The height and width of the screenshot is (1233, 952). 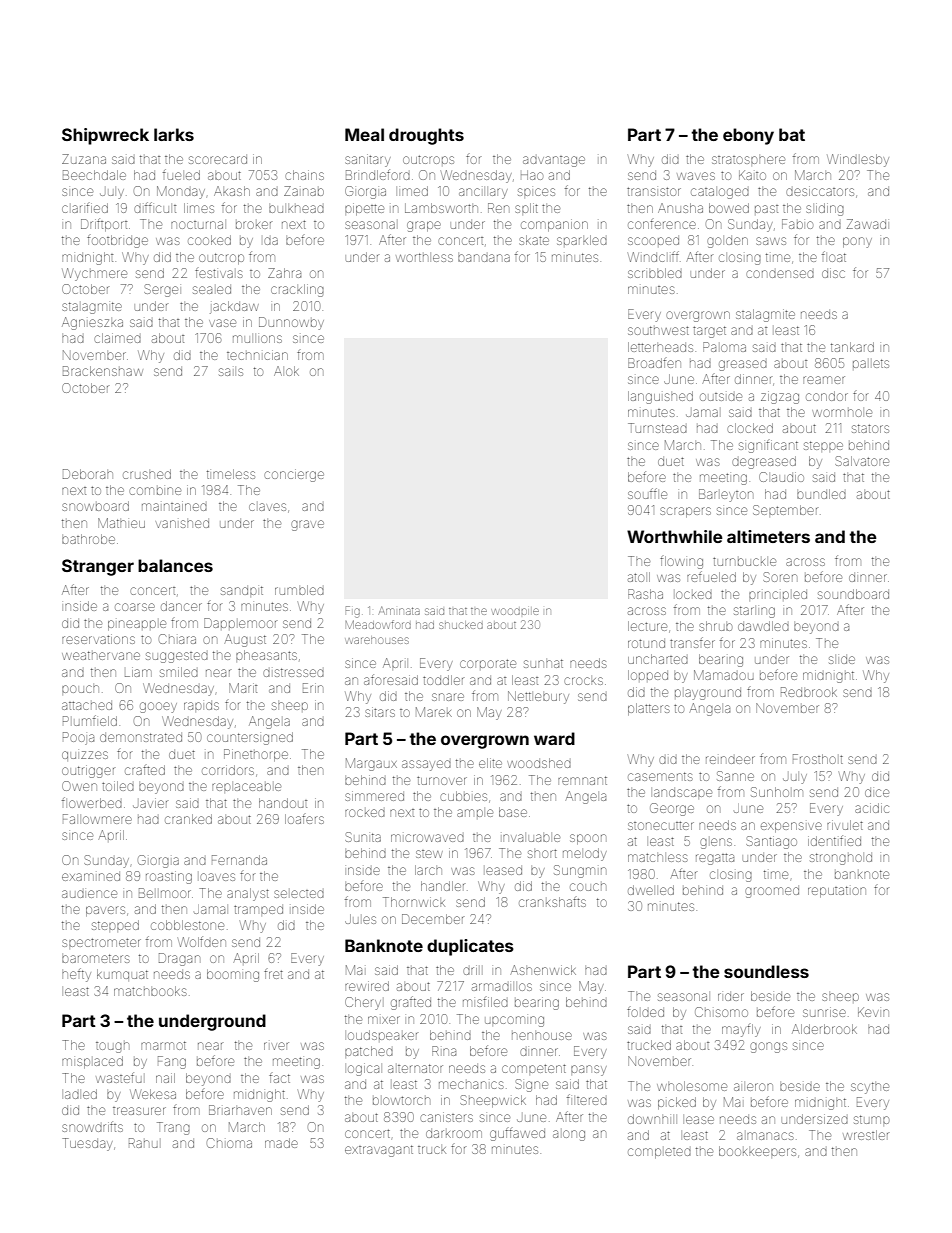 I want to click on crocks, so click(x=583, y=681).
